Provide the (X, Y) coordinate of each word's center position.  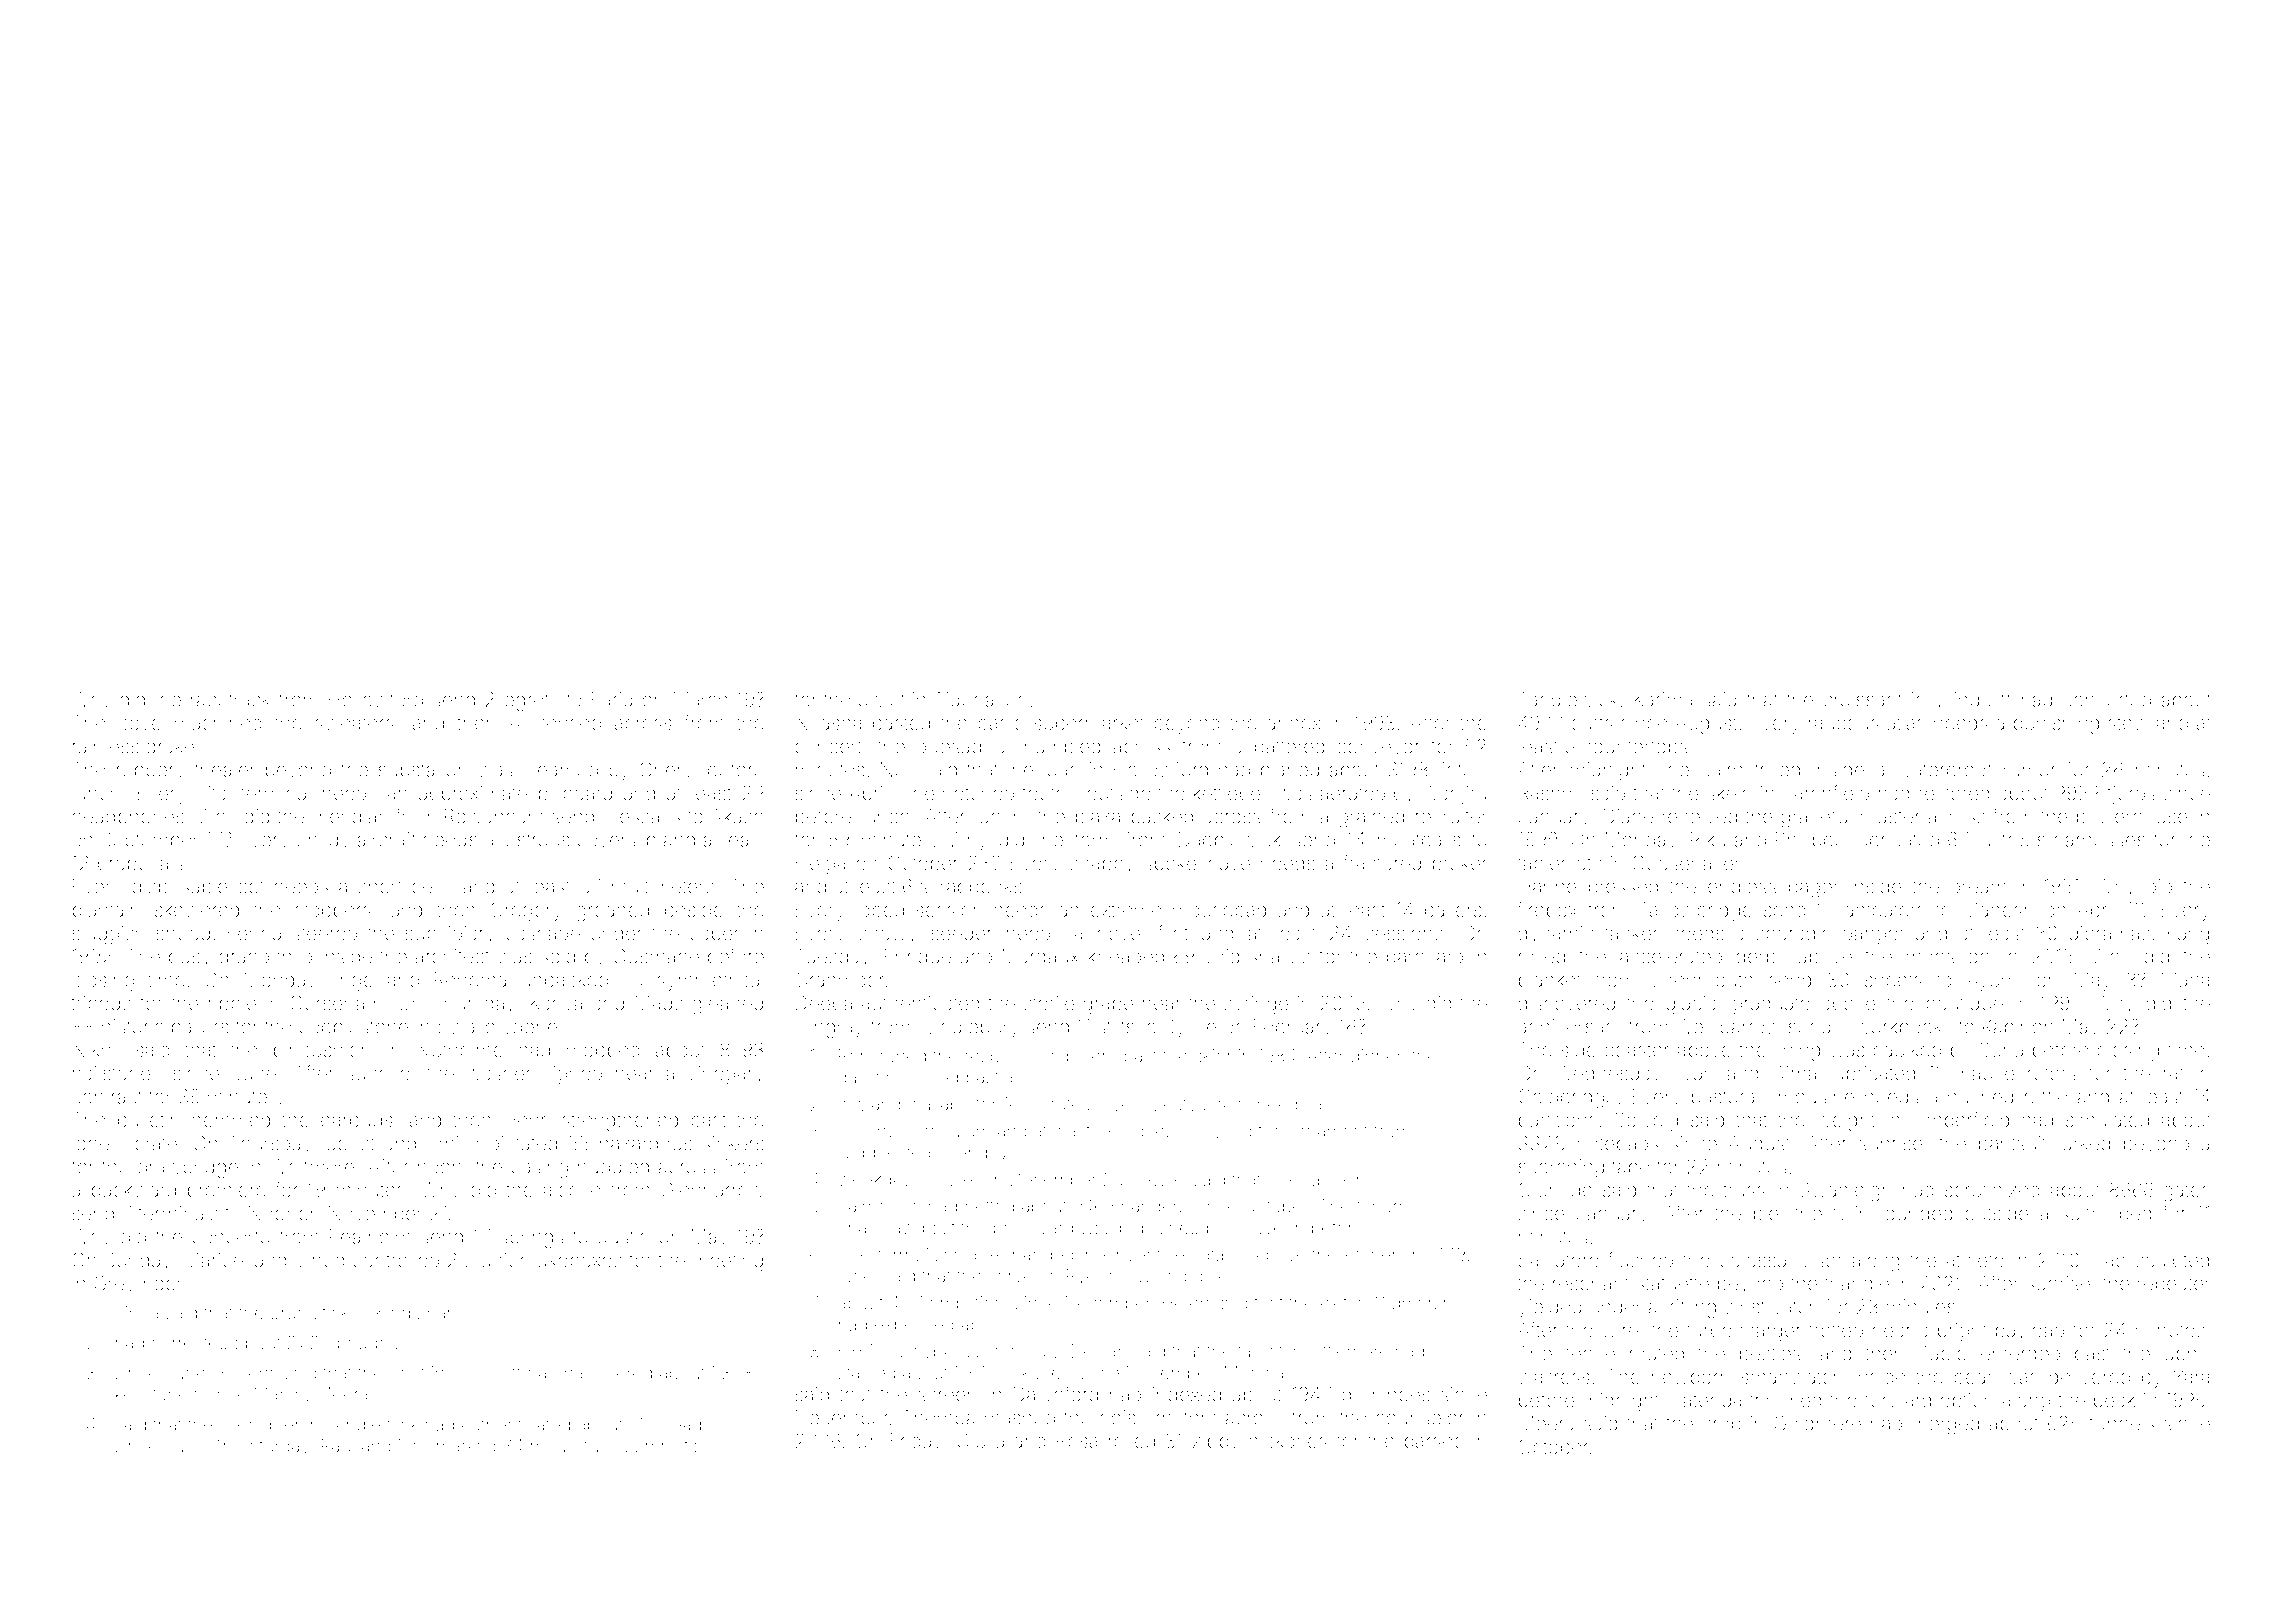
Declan (1099, 1351)
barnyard (1425, 958)
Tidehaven (980, 699)
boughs (368, 1346)
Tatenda (1707, 1400)
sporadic (1793, 935)
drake (170, 746)
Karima (1663, 699)
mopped (603, 1052)
